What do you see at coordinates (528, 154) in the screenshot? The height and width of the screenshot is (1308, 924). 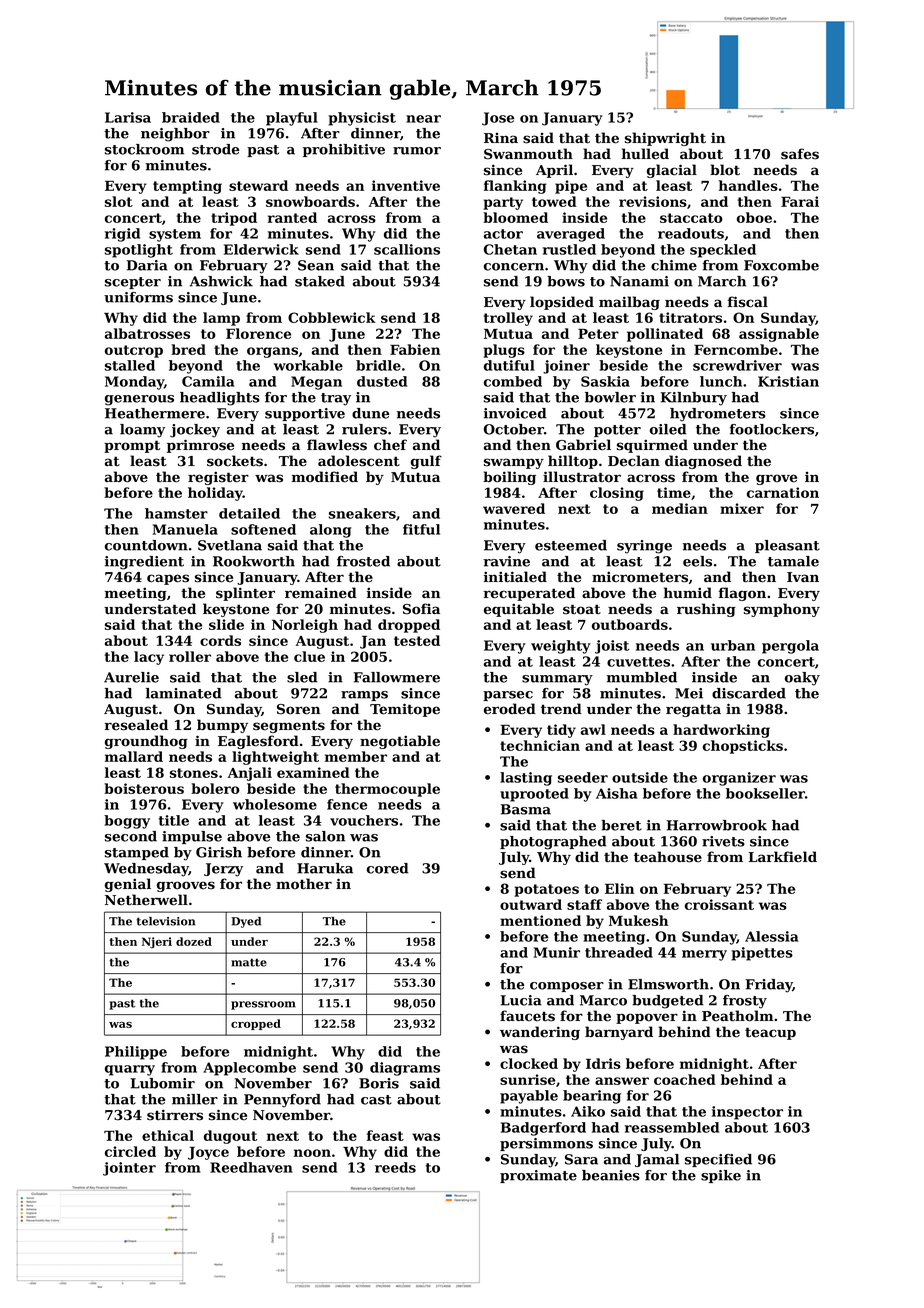 I see `Swanmouth` at bounding box center [528, 154].
